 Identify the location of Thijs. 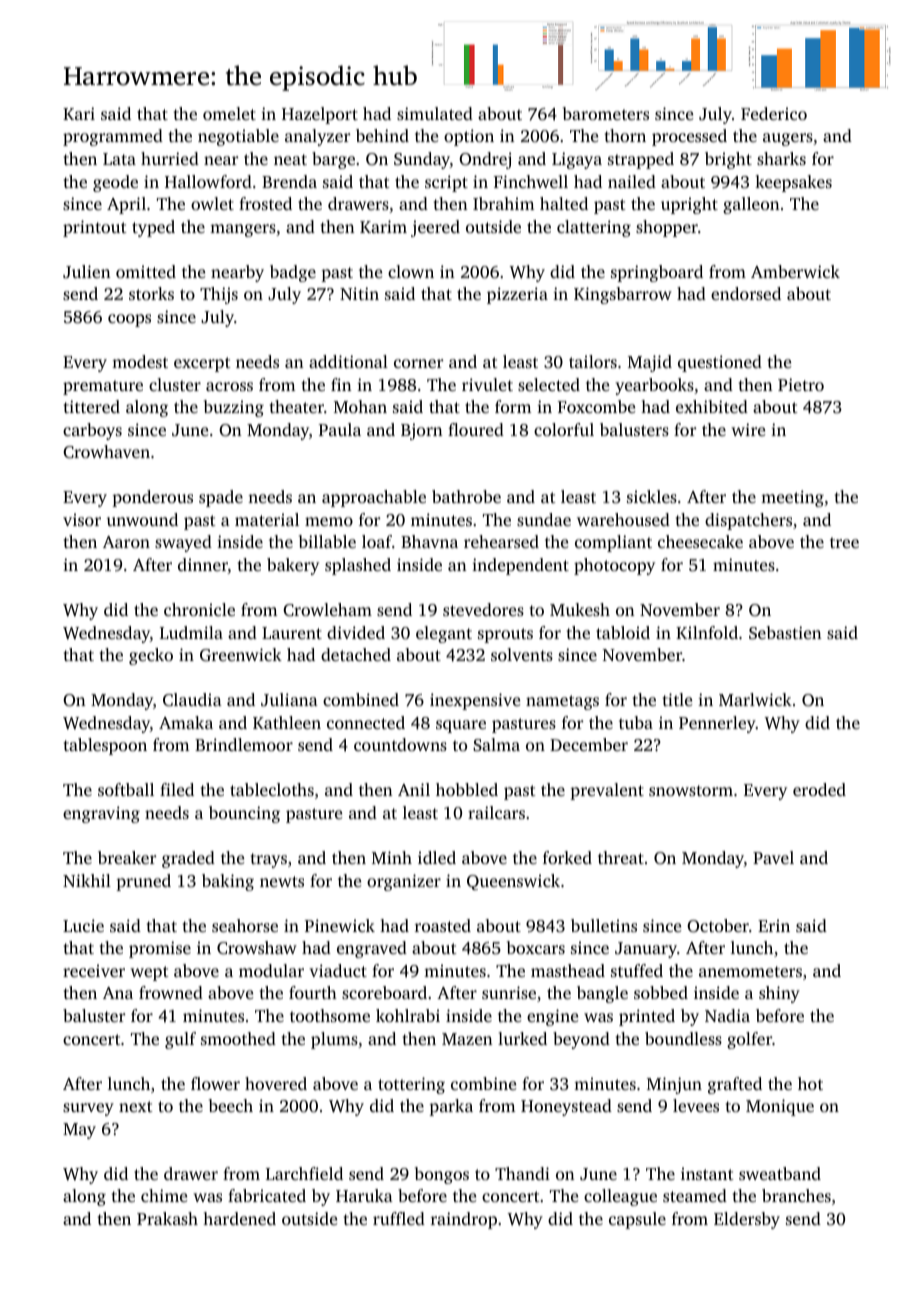
(219, 295).
